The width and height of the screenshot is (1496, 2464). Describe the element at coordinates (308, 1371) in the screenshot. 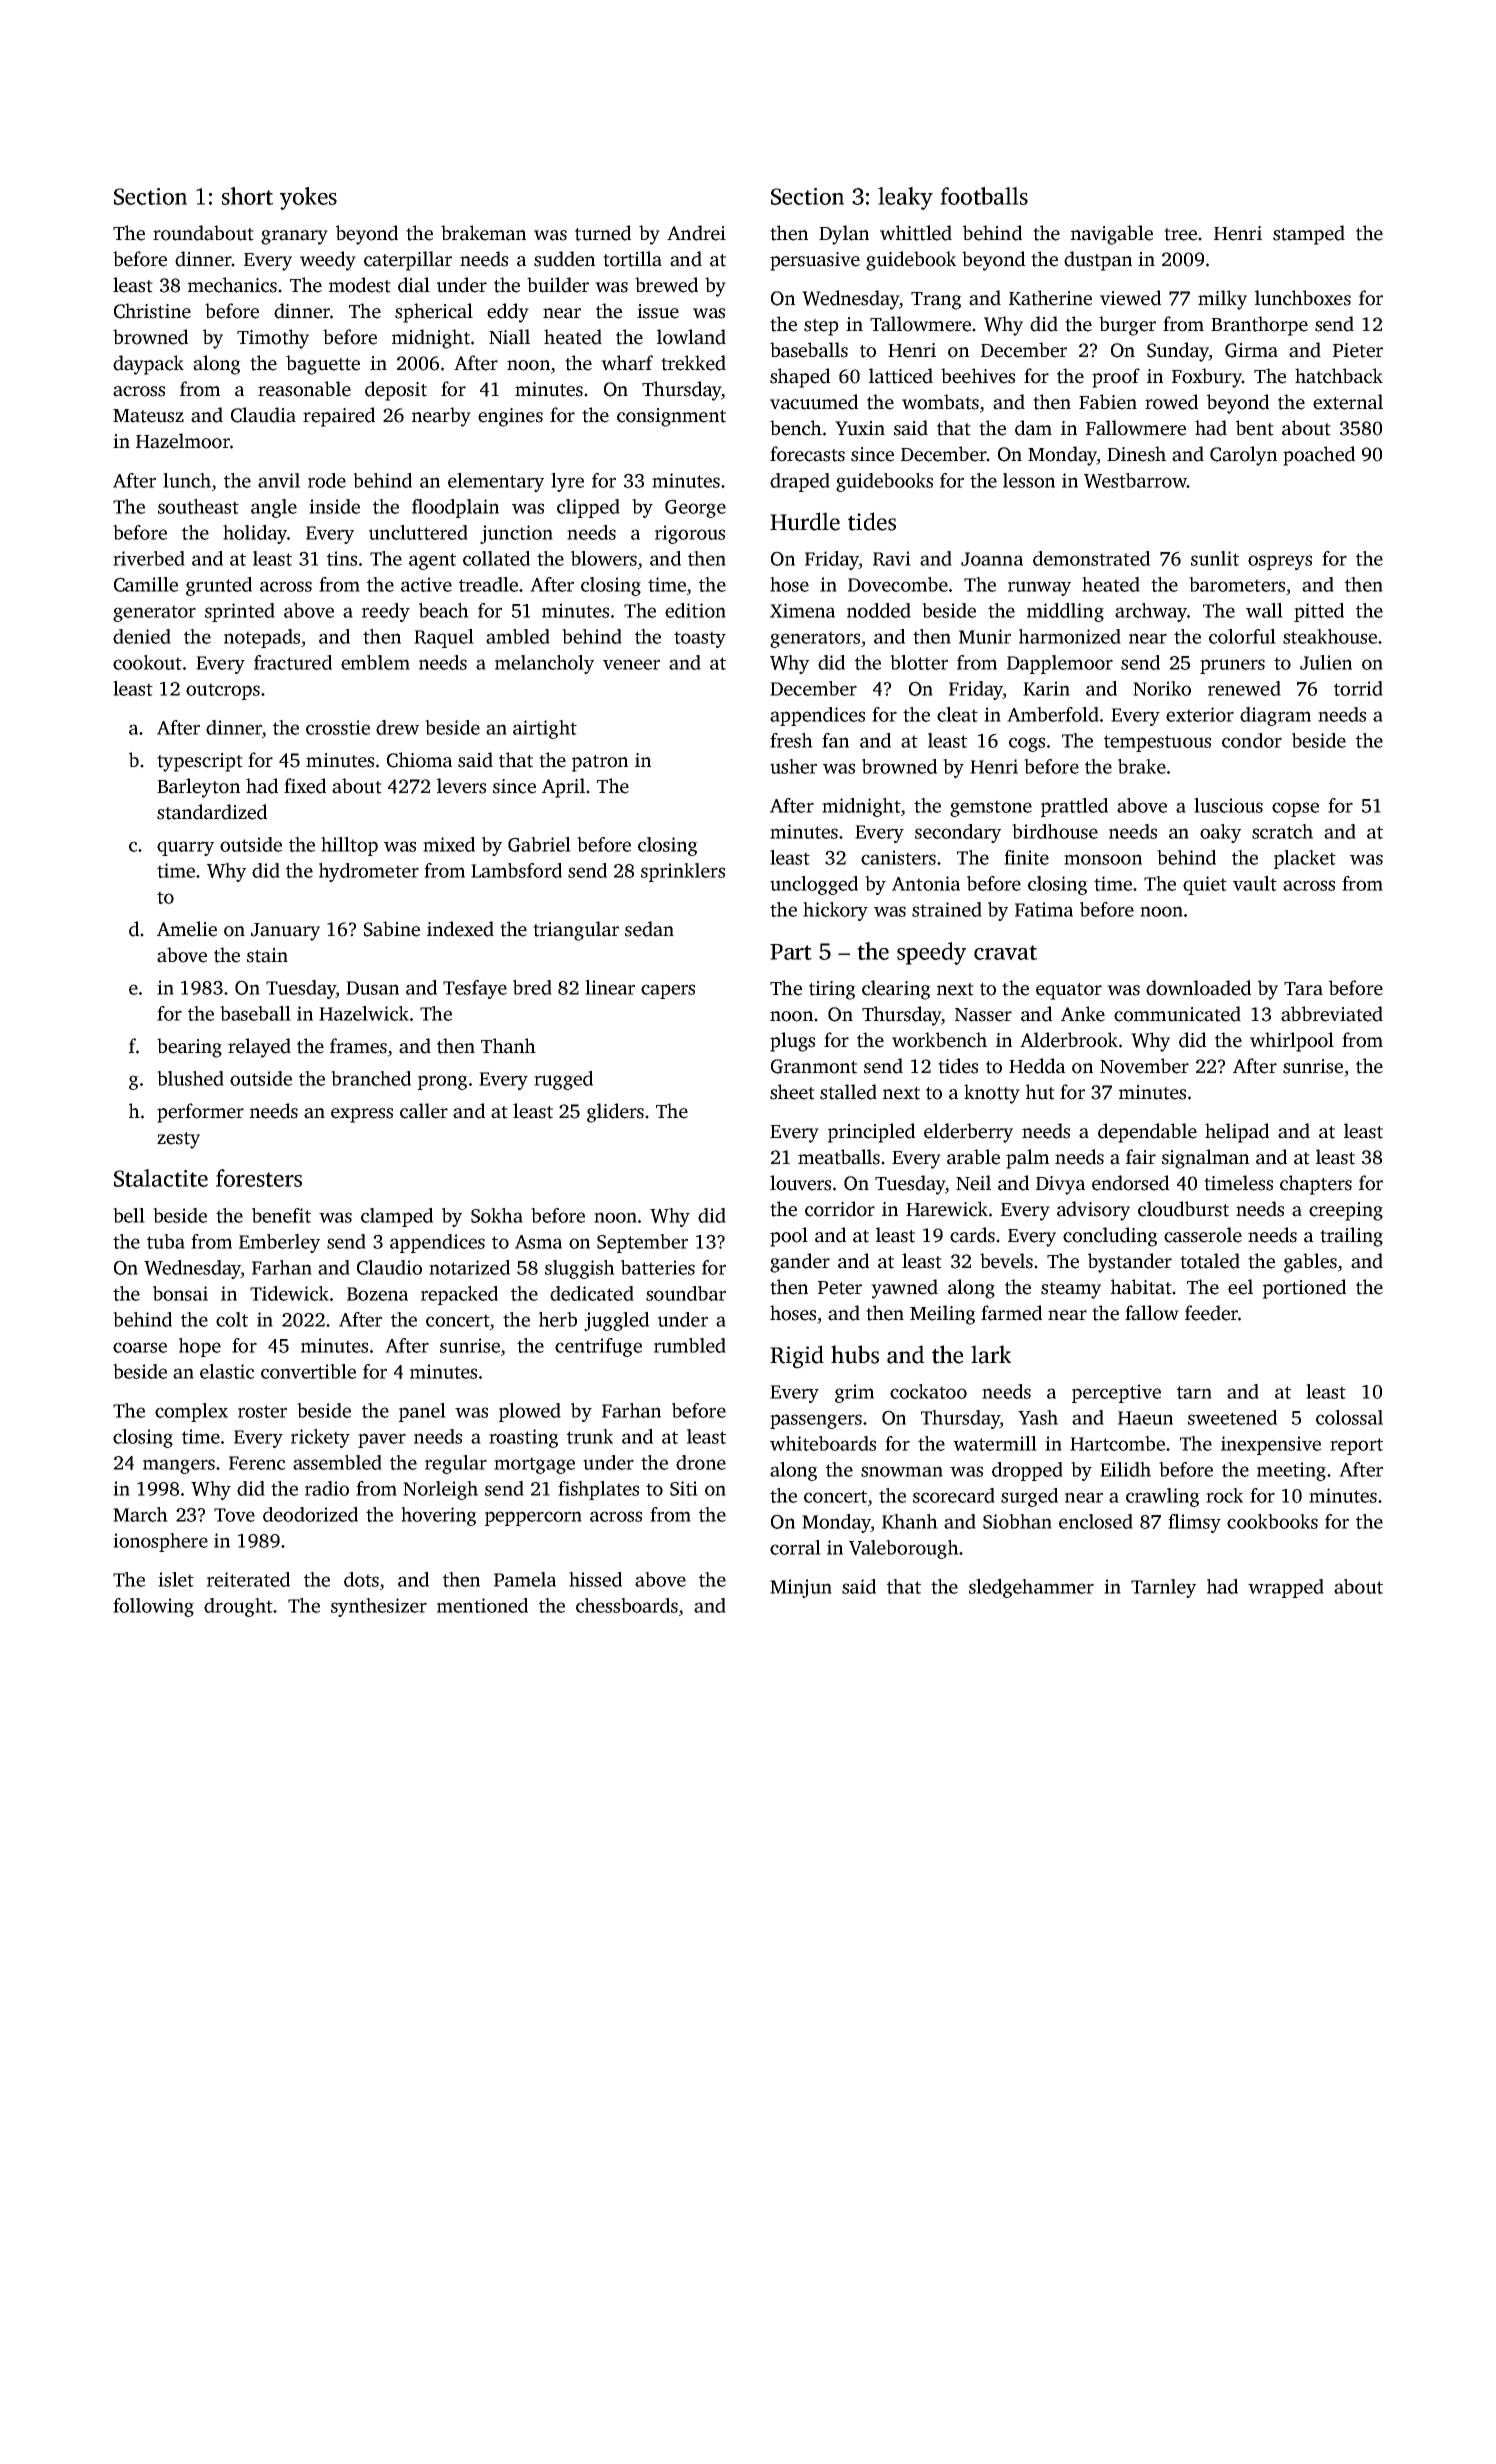

I see `convertible` at that location.
